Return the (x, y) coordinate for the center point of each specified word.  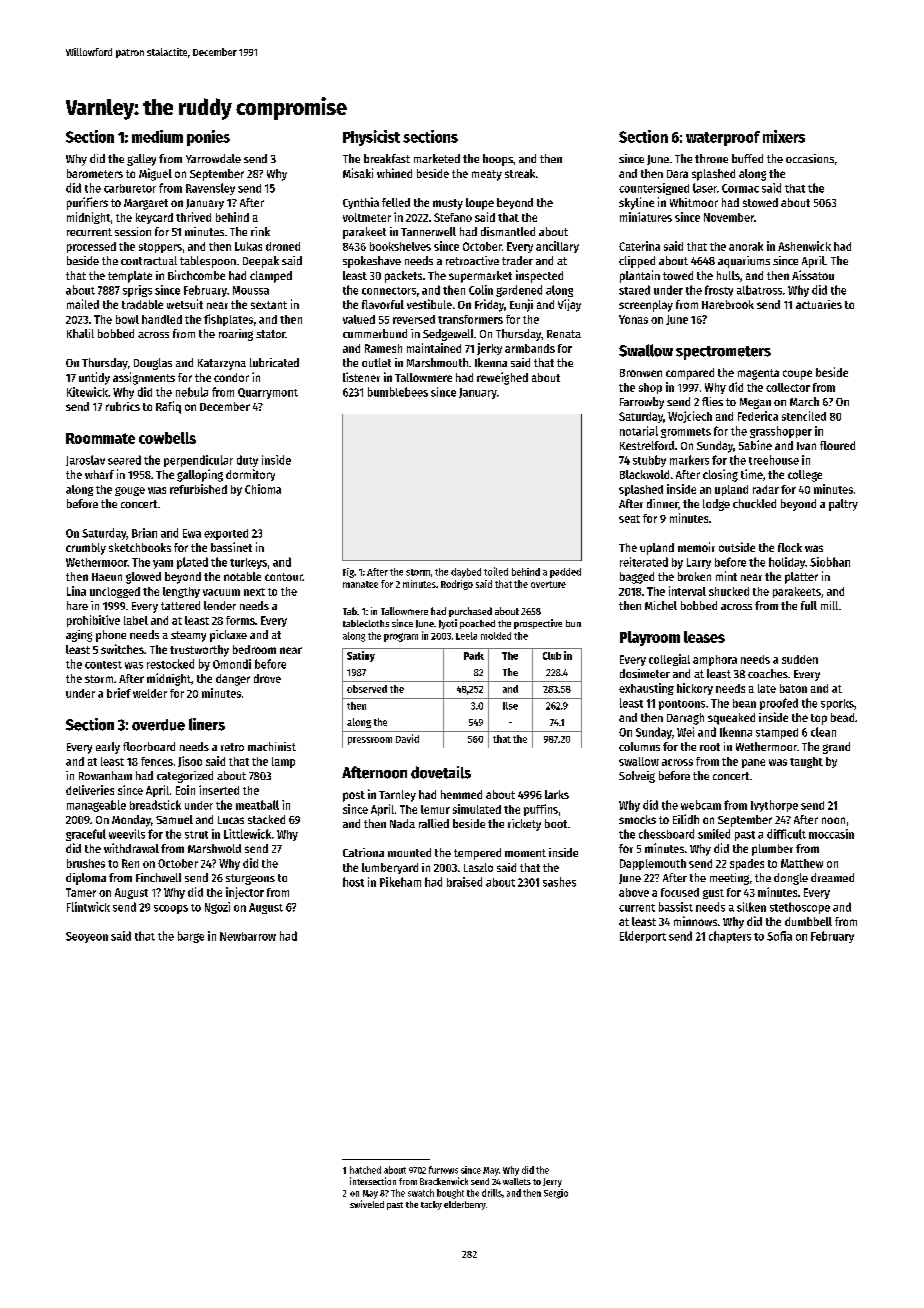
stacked (266, 819)
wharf (99, 474)
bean (744, 703)
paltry (843, 505)
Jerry (552, 1182)
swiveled (367, 1204)
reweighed (502, 378)
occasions (810, 158)
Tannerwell (428, 231)
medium (157, 136)
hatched (365, 1170)
